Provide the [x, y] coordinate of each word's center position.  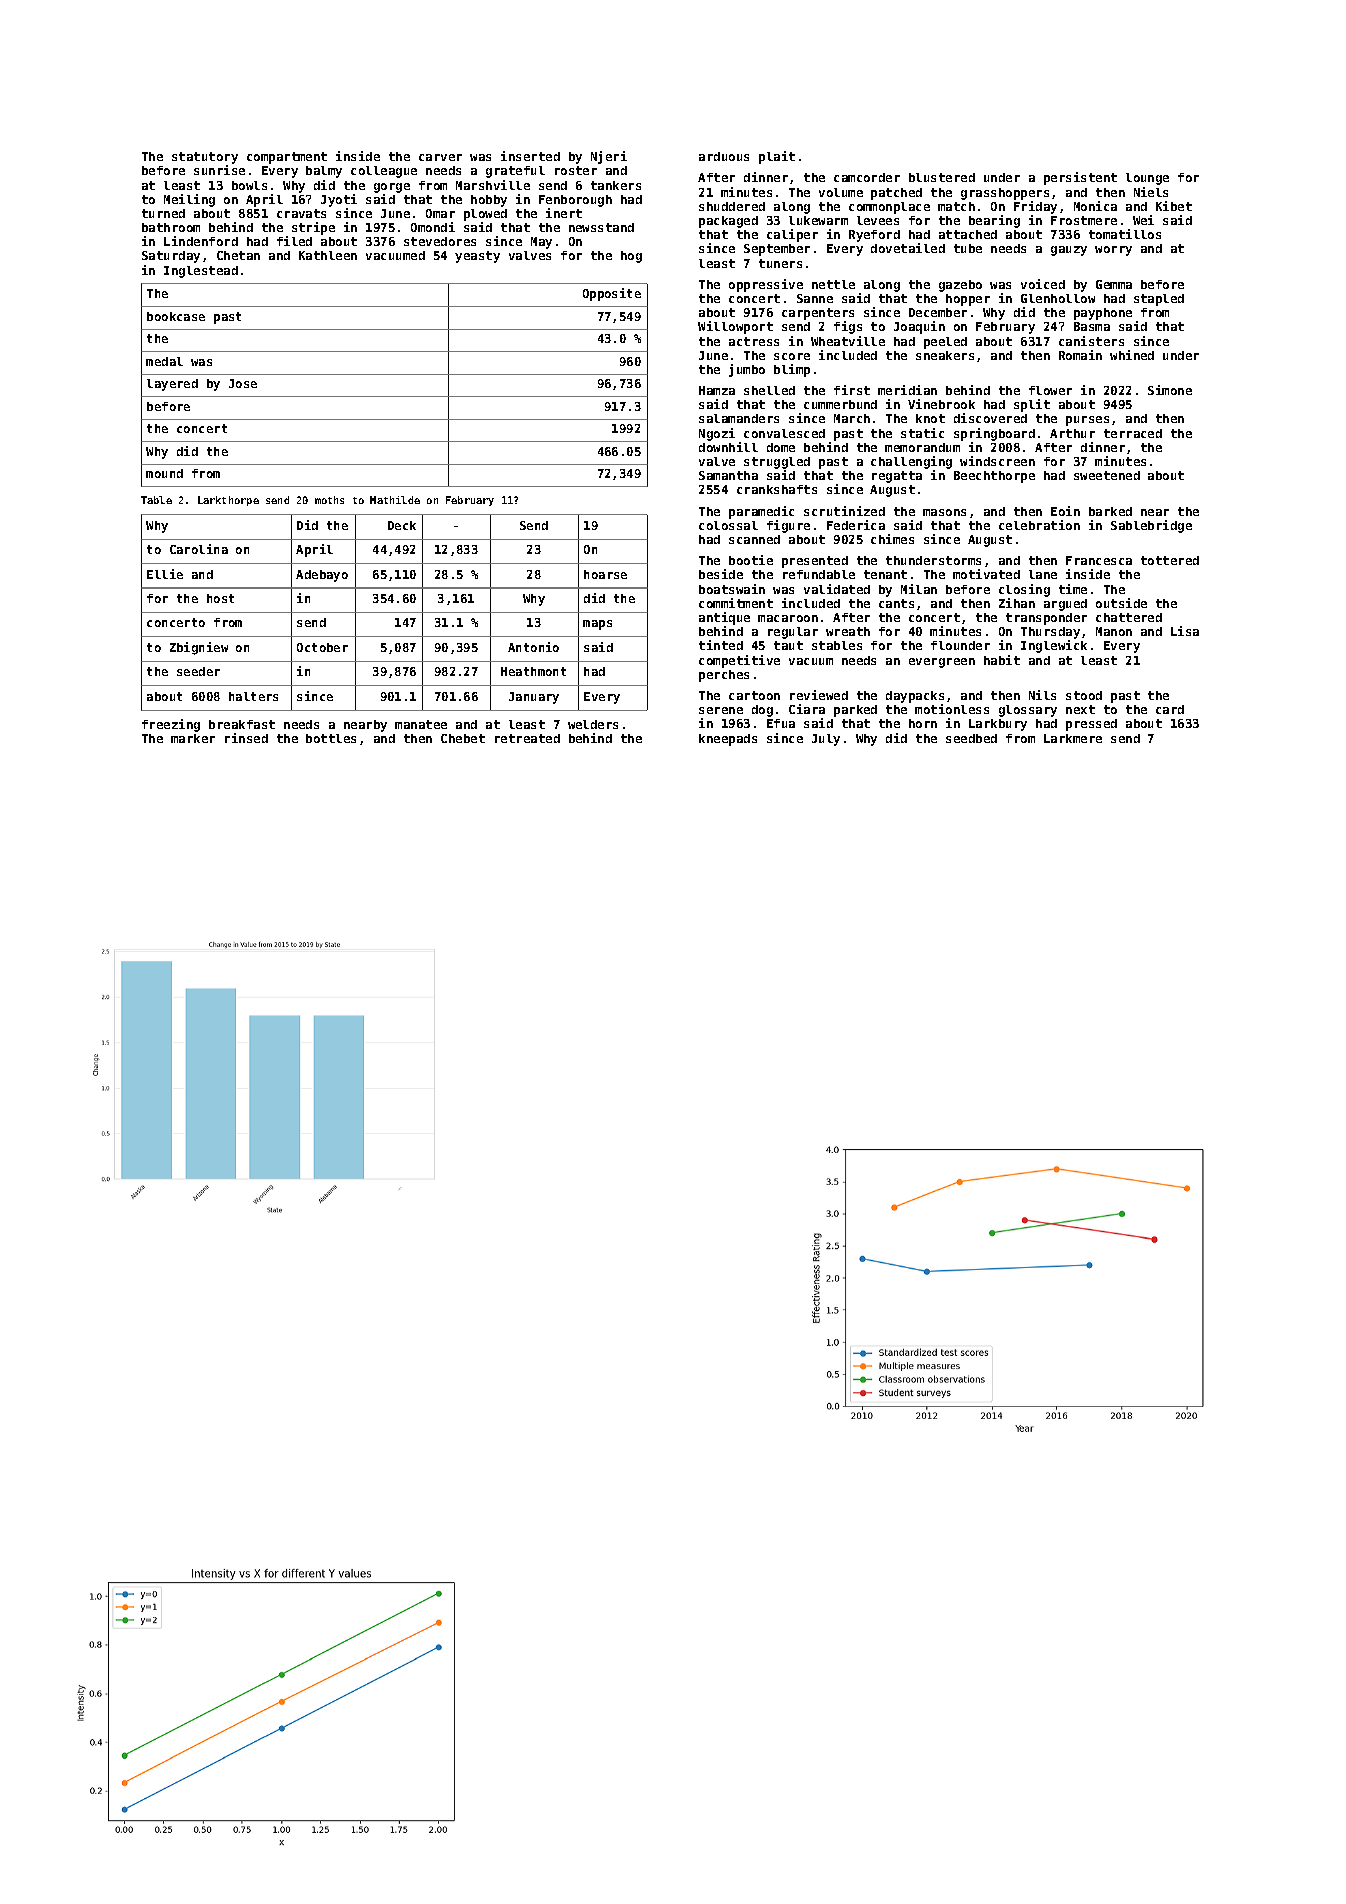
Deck [402, 525]
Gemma [1114, 284]
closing [1024, 590]
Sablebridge [1151, 526]
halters [253, 696]
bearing [994, 221]
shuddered [732, 206]
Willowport [735, 327]
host [220, 598]
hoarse [605, 574]
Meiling [189, 200]
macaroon [788, 618]
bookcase [176, 316]
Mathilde [395, 500]
